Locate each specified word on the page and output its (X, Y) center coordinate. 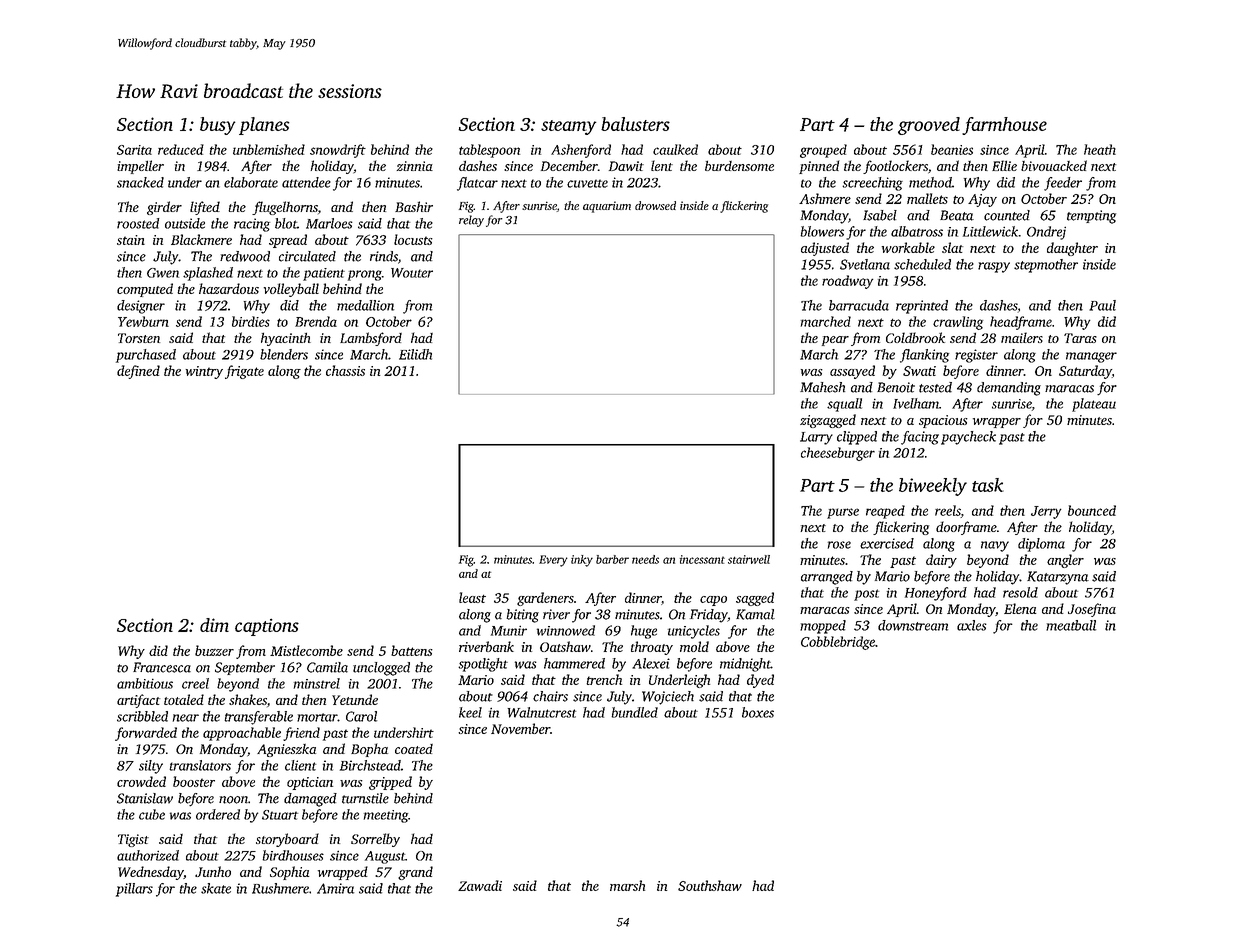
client (300, 765)
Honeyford (936, 594)
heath (1100, 149)
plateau (1094, 405)
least (472, 597)
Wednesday (151, 873)
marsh (627, 885)
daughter (1072, 249)
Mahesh (822, 387)
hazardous (229, 288)
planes (264, 126)
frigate (244, 372)
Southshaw (710, 885)
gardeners (545, 599)
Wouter (412, 273)
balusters (635, 124)
